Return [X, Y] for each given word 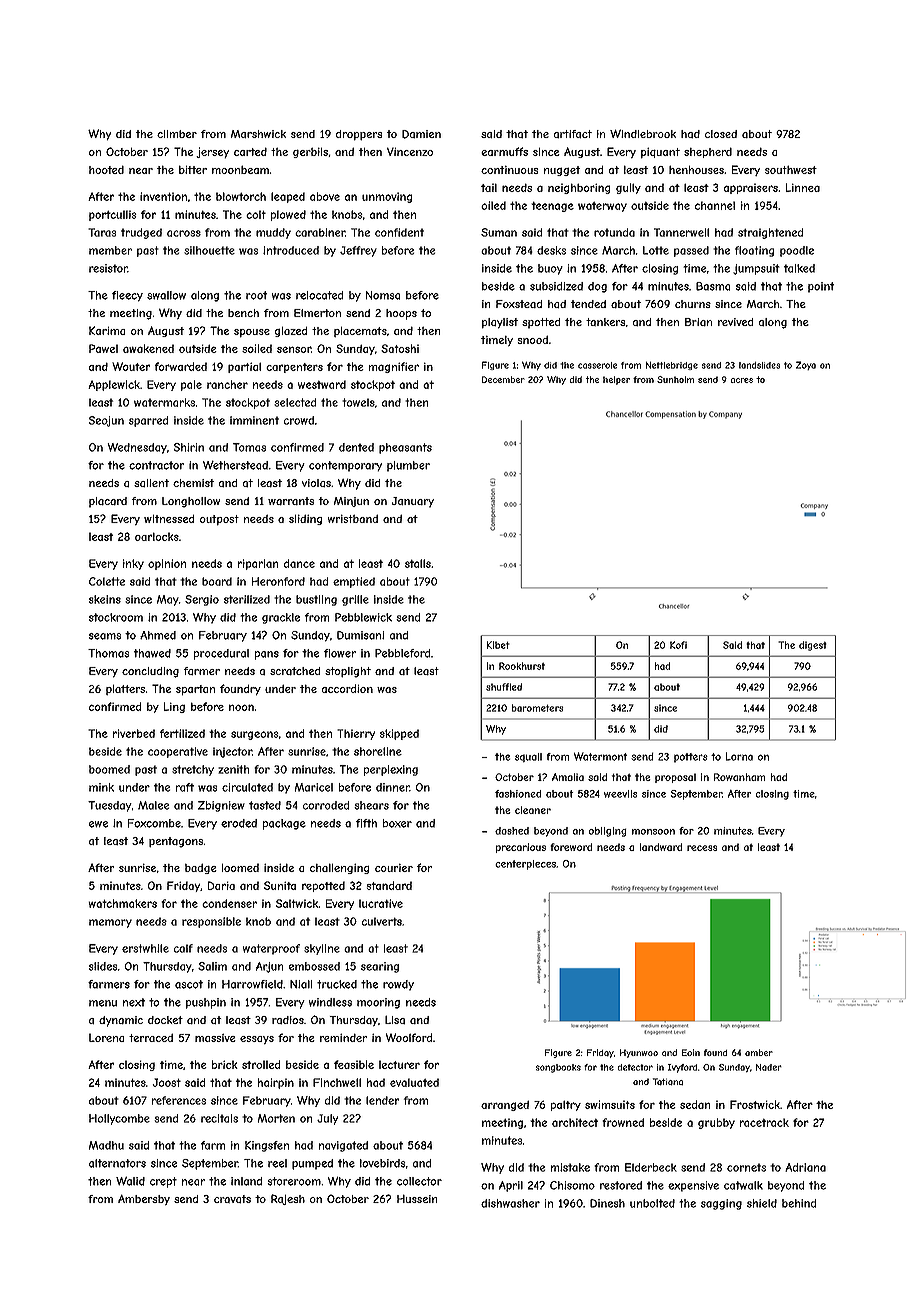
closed [721, 134]
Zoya [806, 365]
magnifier [394, 367]
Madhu [106, 1145]
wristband [353, 518]
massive [215, 1038]
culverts [382, 921]
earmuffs [504, 151]
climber [177, 134]
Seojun [106, 421]
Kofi [678, 645]
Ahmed [158, 635]
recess [702, 848]
